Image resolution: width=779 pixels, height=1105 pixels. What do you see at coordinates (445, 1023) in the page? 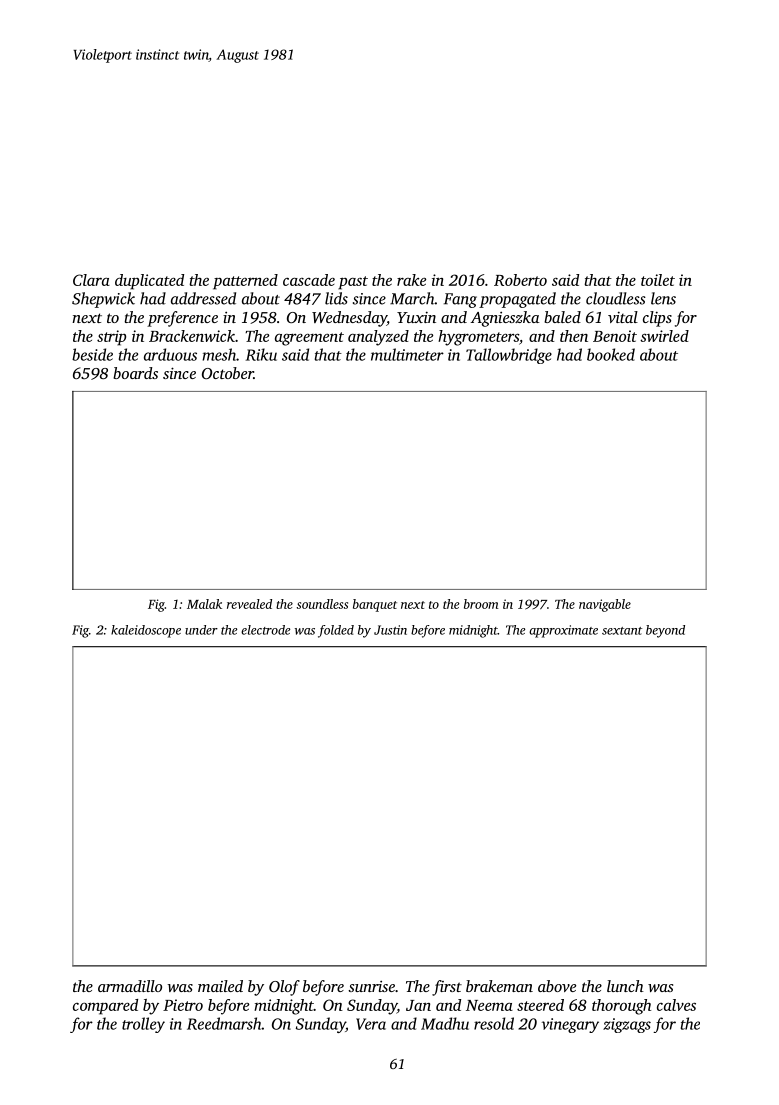
I see `Madhu` at bounding box center [445, 1023].
